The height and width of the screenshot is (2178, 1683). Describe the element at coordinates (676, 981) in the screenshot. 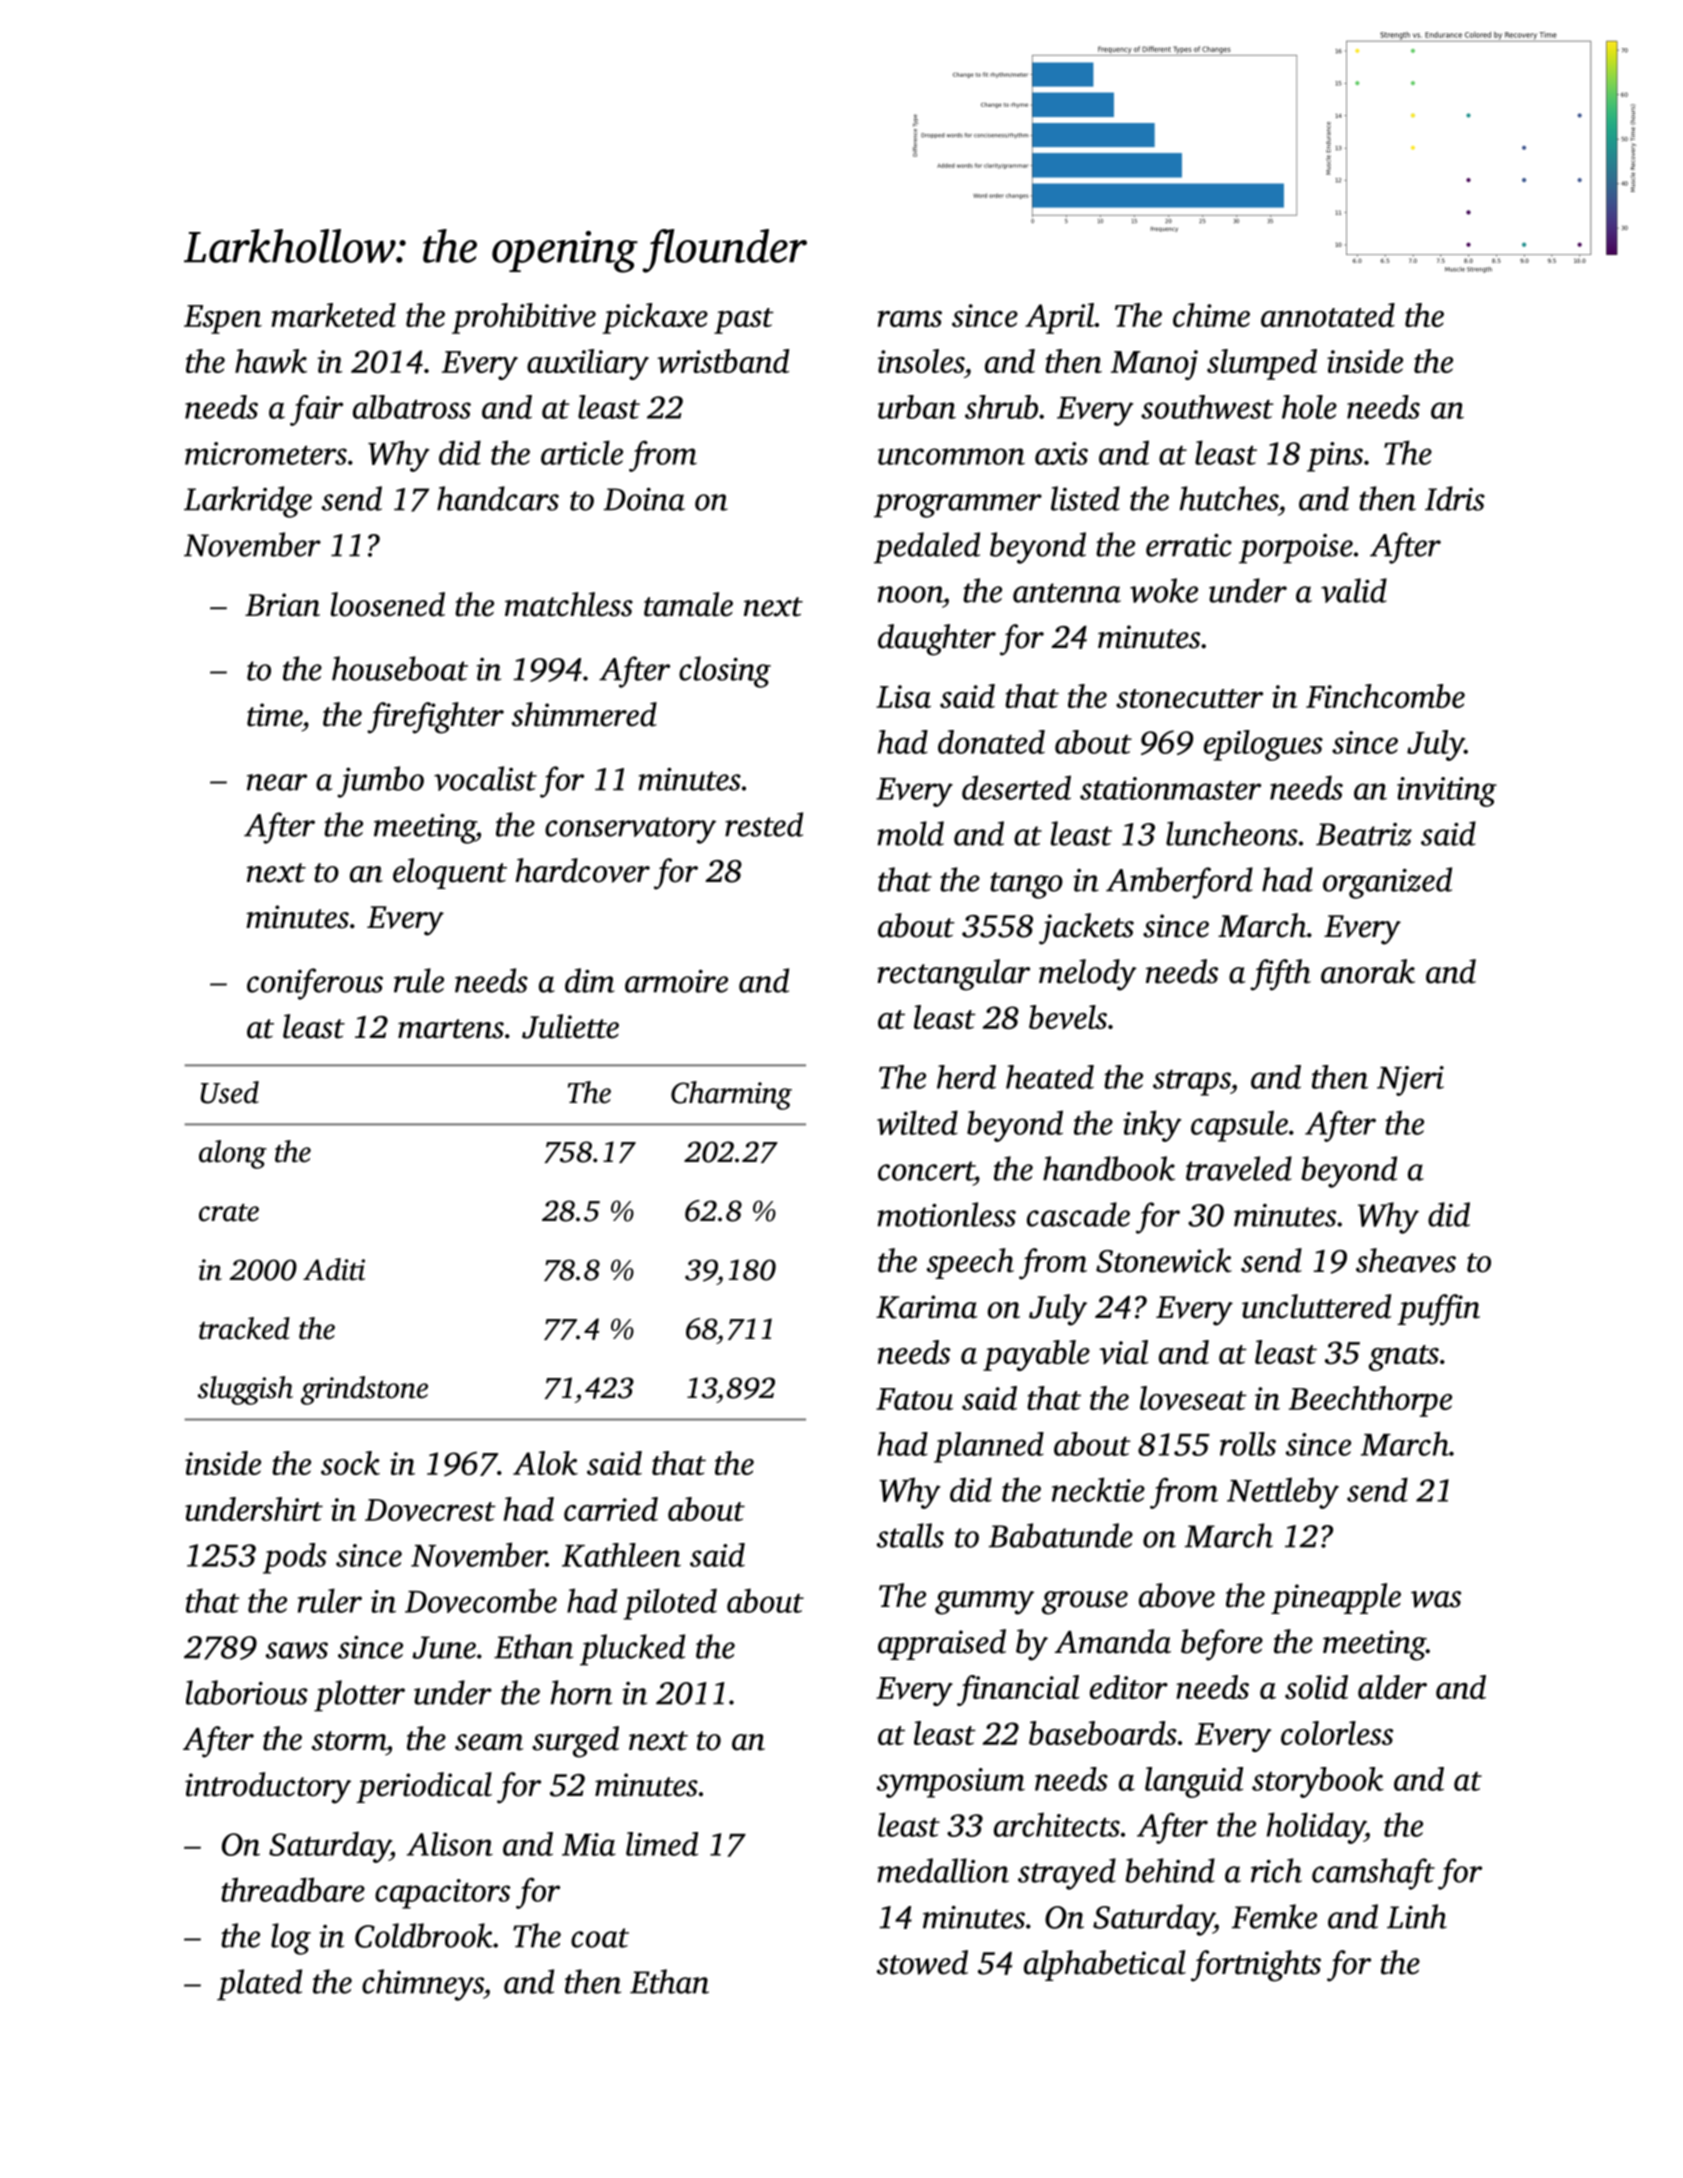

I see `armoire` at that location.
